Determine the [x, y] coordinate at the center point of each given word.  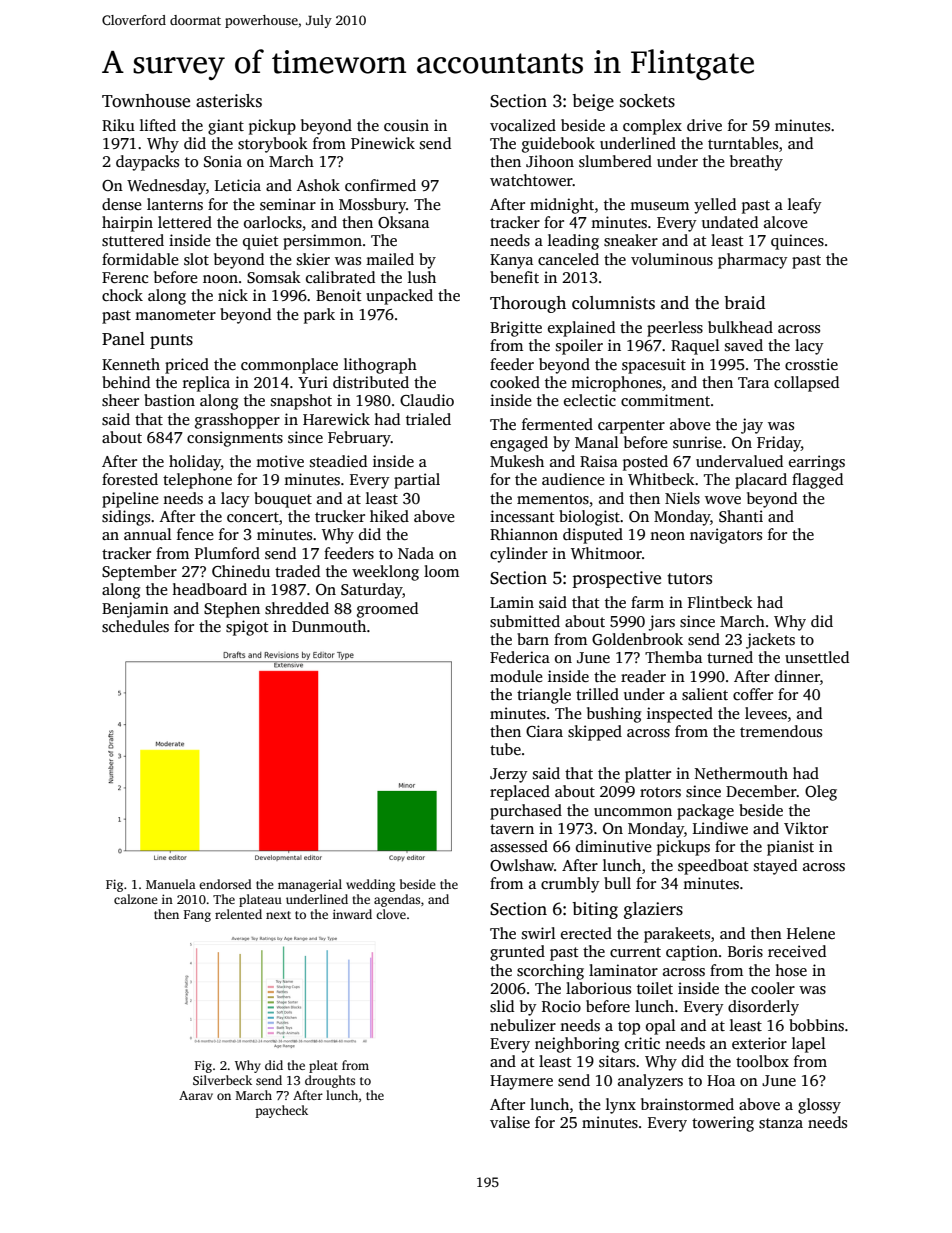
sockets [647, 101]
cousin [406, 125]
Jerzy [509, 775]
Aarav [196, 1095]
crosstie [811, 364]
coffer [753, 694]
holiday [195, 463]
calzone [136, 899]
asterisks [229, 101]
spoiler [579, 347]
